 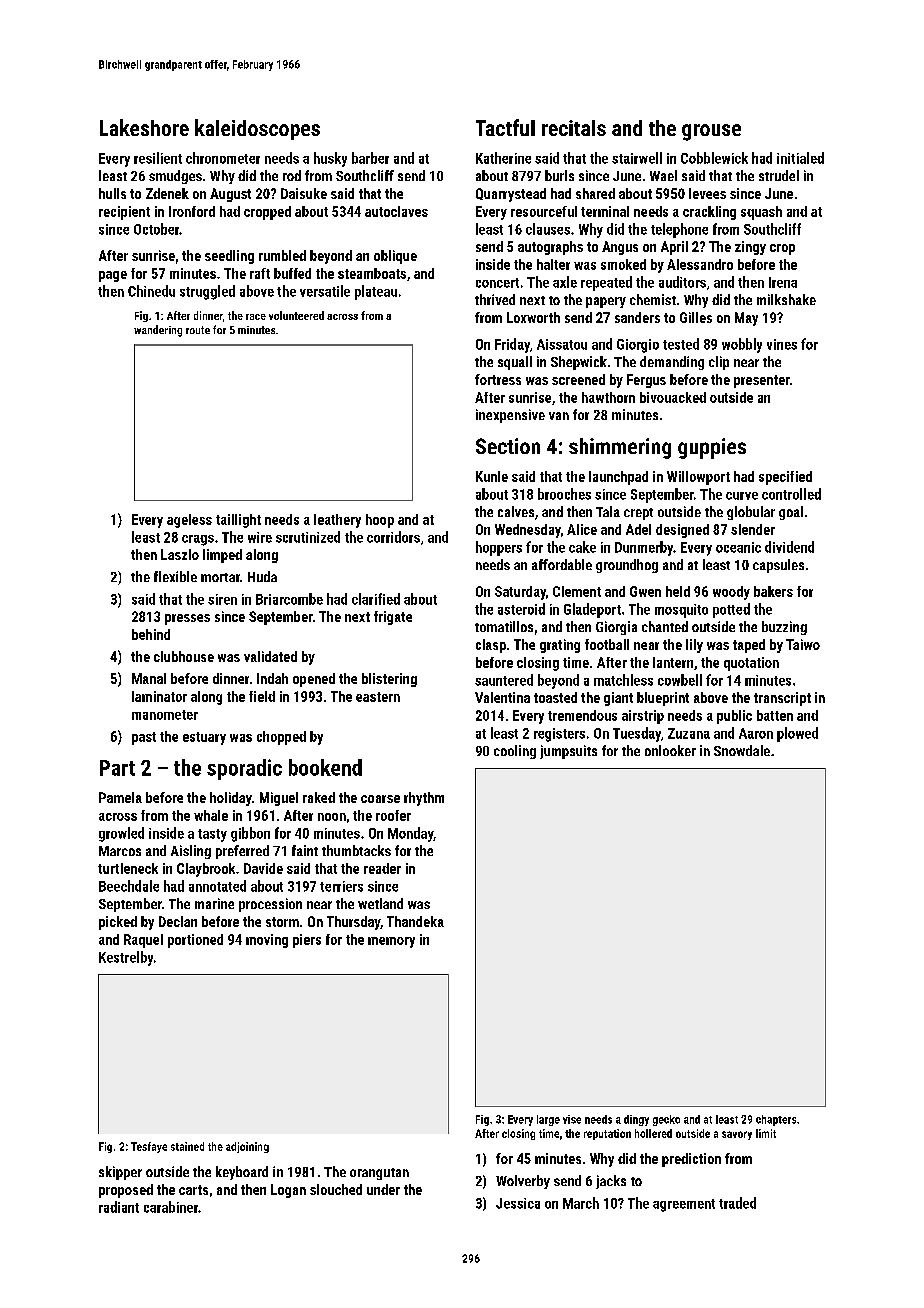 What do you see at coordinates (776, 1120) in the document?
I see `chapters` at bounding box center [776, 1120].
